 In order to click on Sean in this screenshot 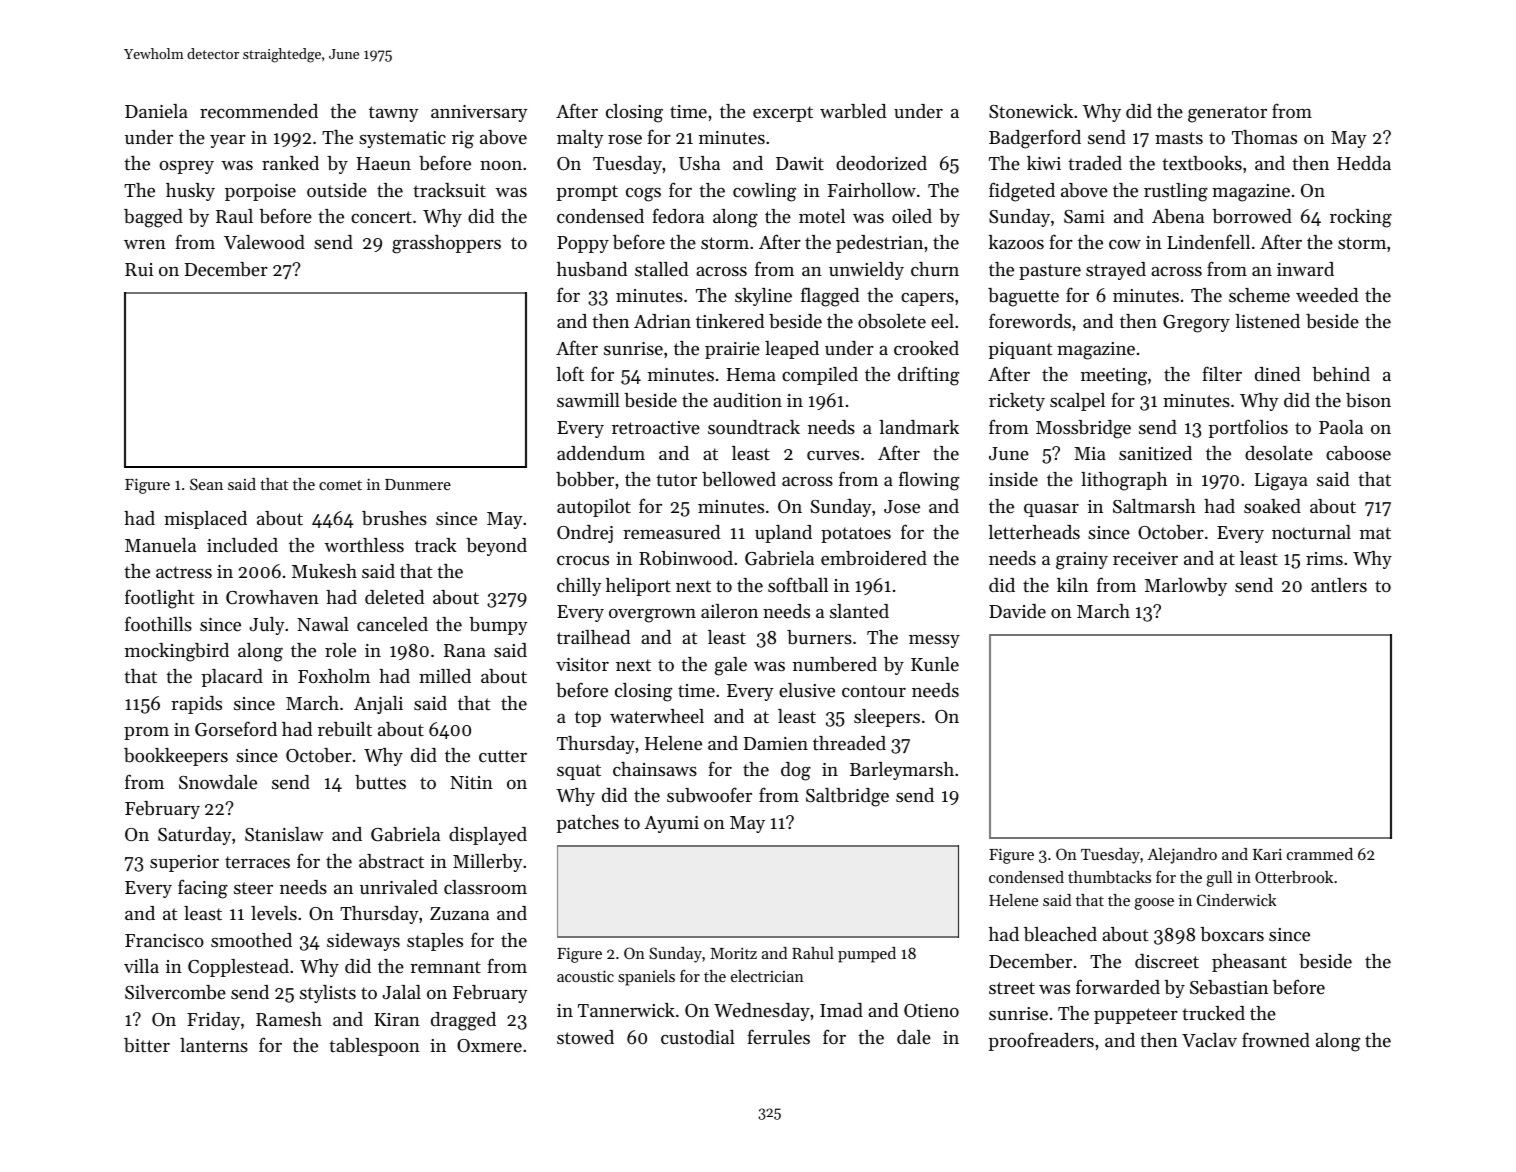, I will do `click(206, 484)`.
